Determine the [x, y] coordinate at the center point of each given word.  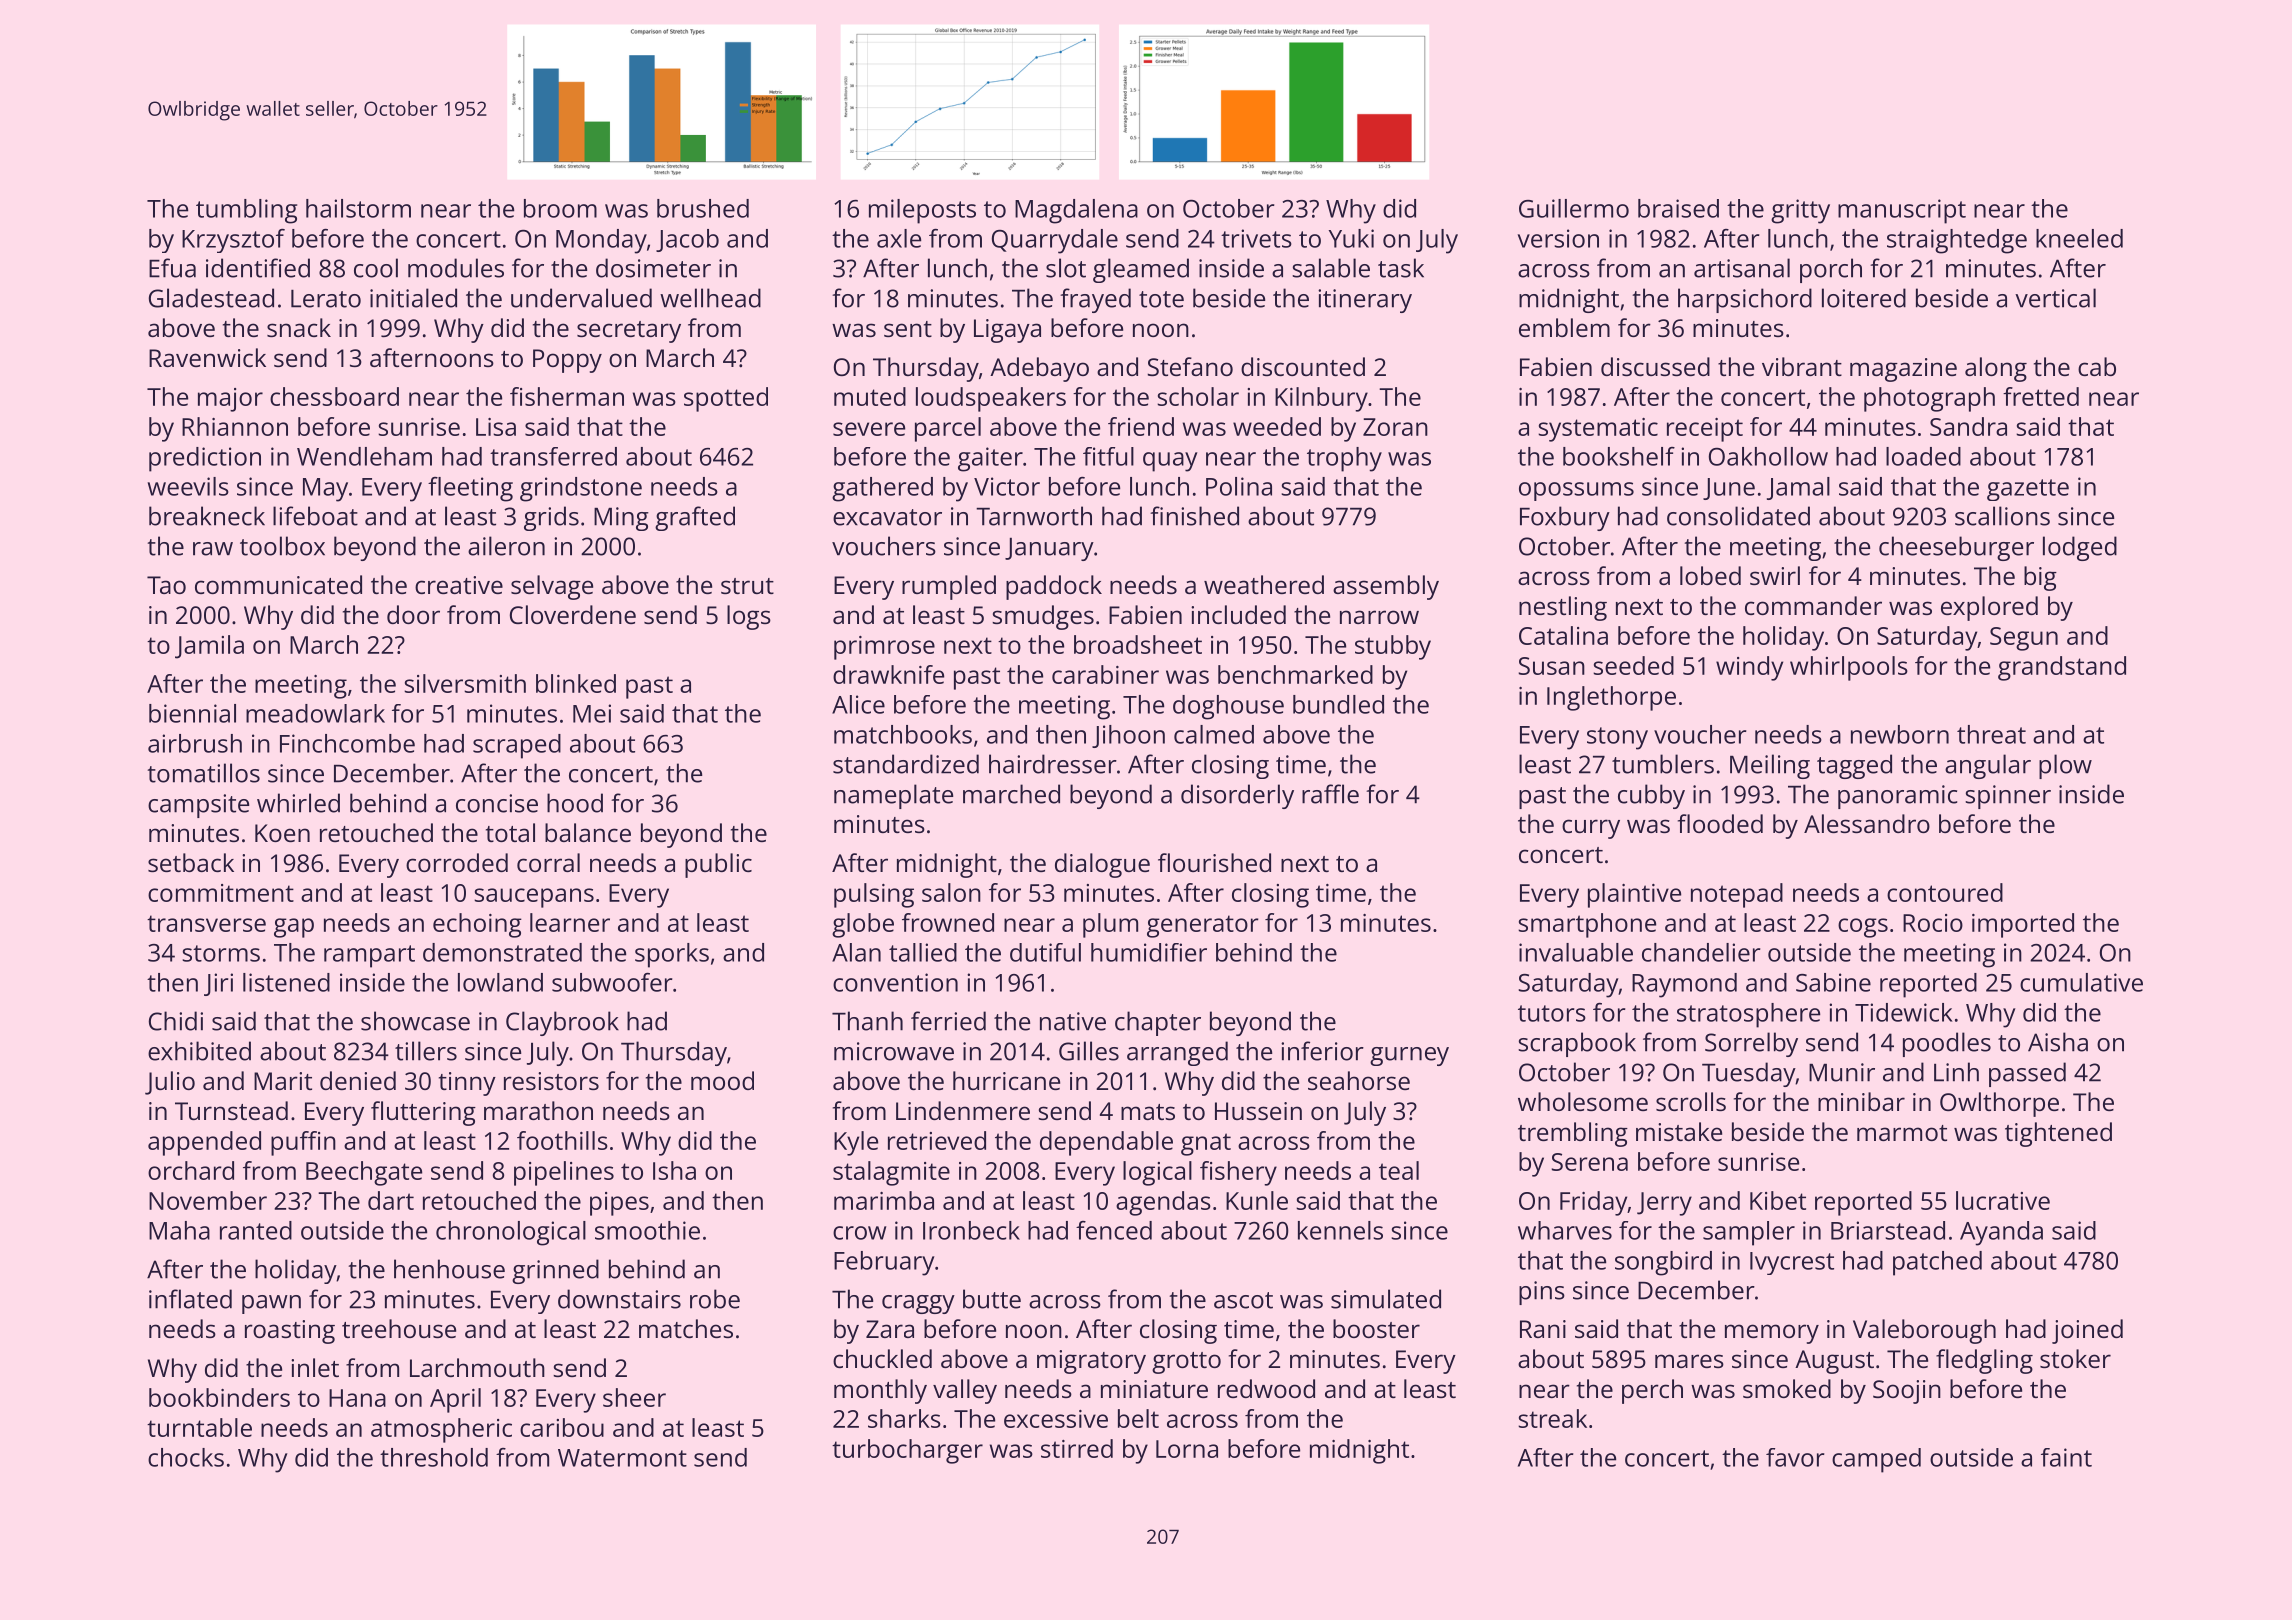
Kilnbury [1321, 399]
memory [1772, 1334]
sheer [634, 1397]
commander [1813, 605]
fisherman [567, 396]
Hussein [1258, 1111]
